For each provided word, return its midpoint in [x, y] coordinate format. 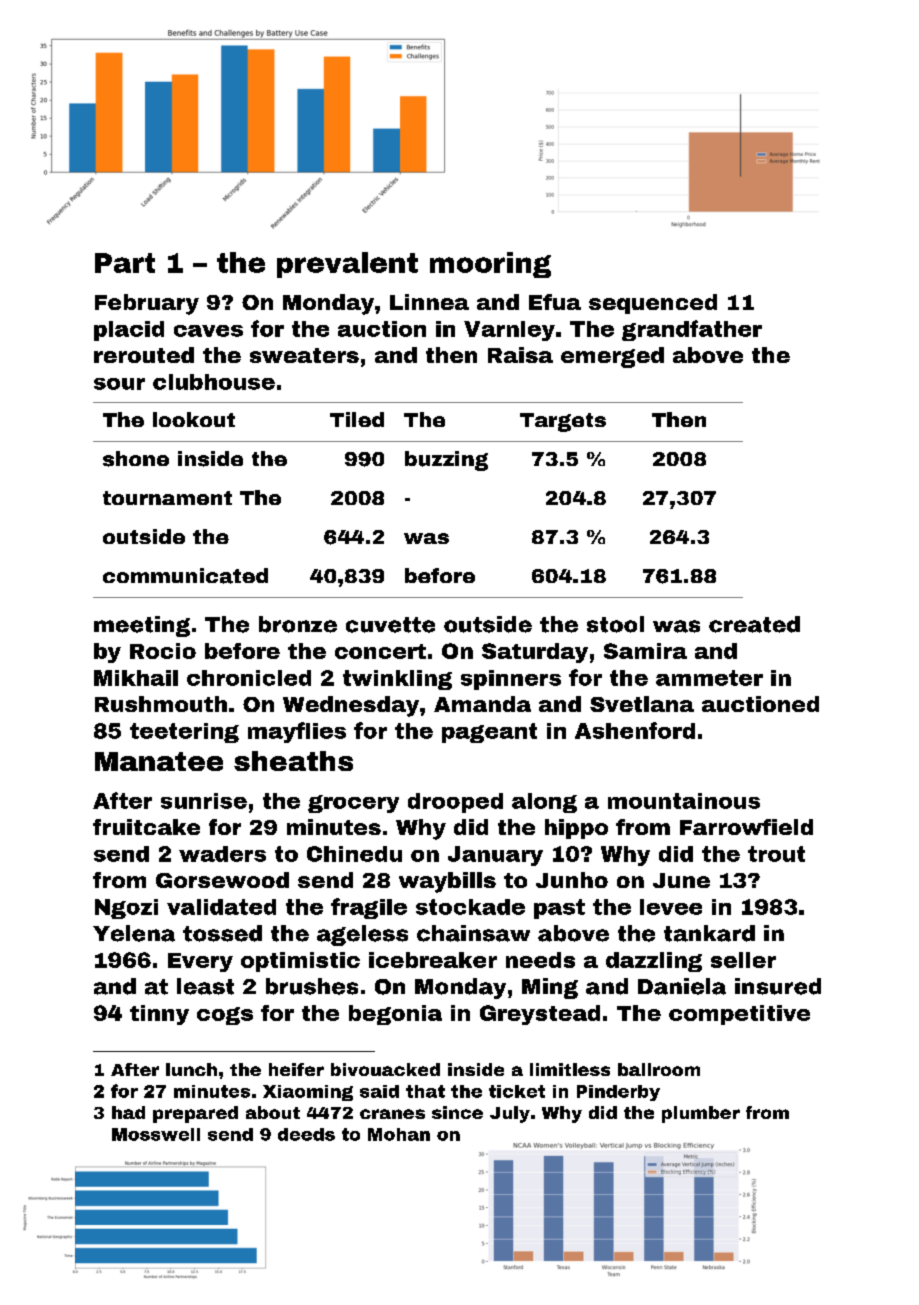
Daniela [682, 986]
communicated [185, 576]
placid [129, 331]
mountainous [684, 801]
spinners [511, 680]
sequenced [653, 304]
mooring [490, 265]
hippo [576, 829]
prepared [195, 1114]
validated [221, 907]
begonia [395, 1015]
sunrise [204, 801]
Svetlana [642, 704]
